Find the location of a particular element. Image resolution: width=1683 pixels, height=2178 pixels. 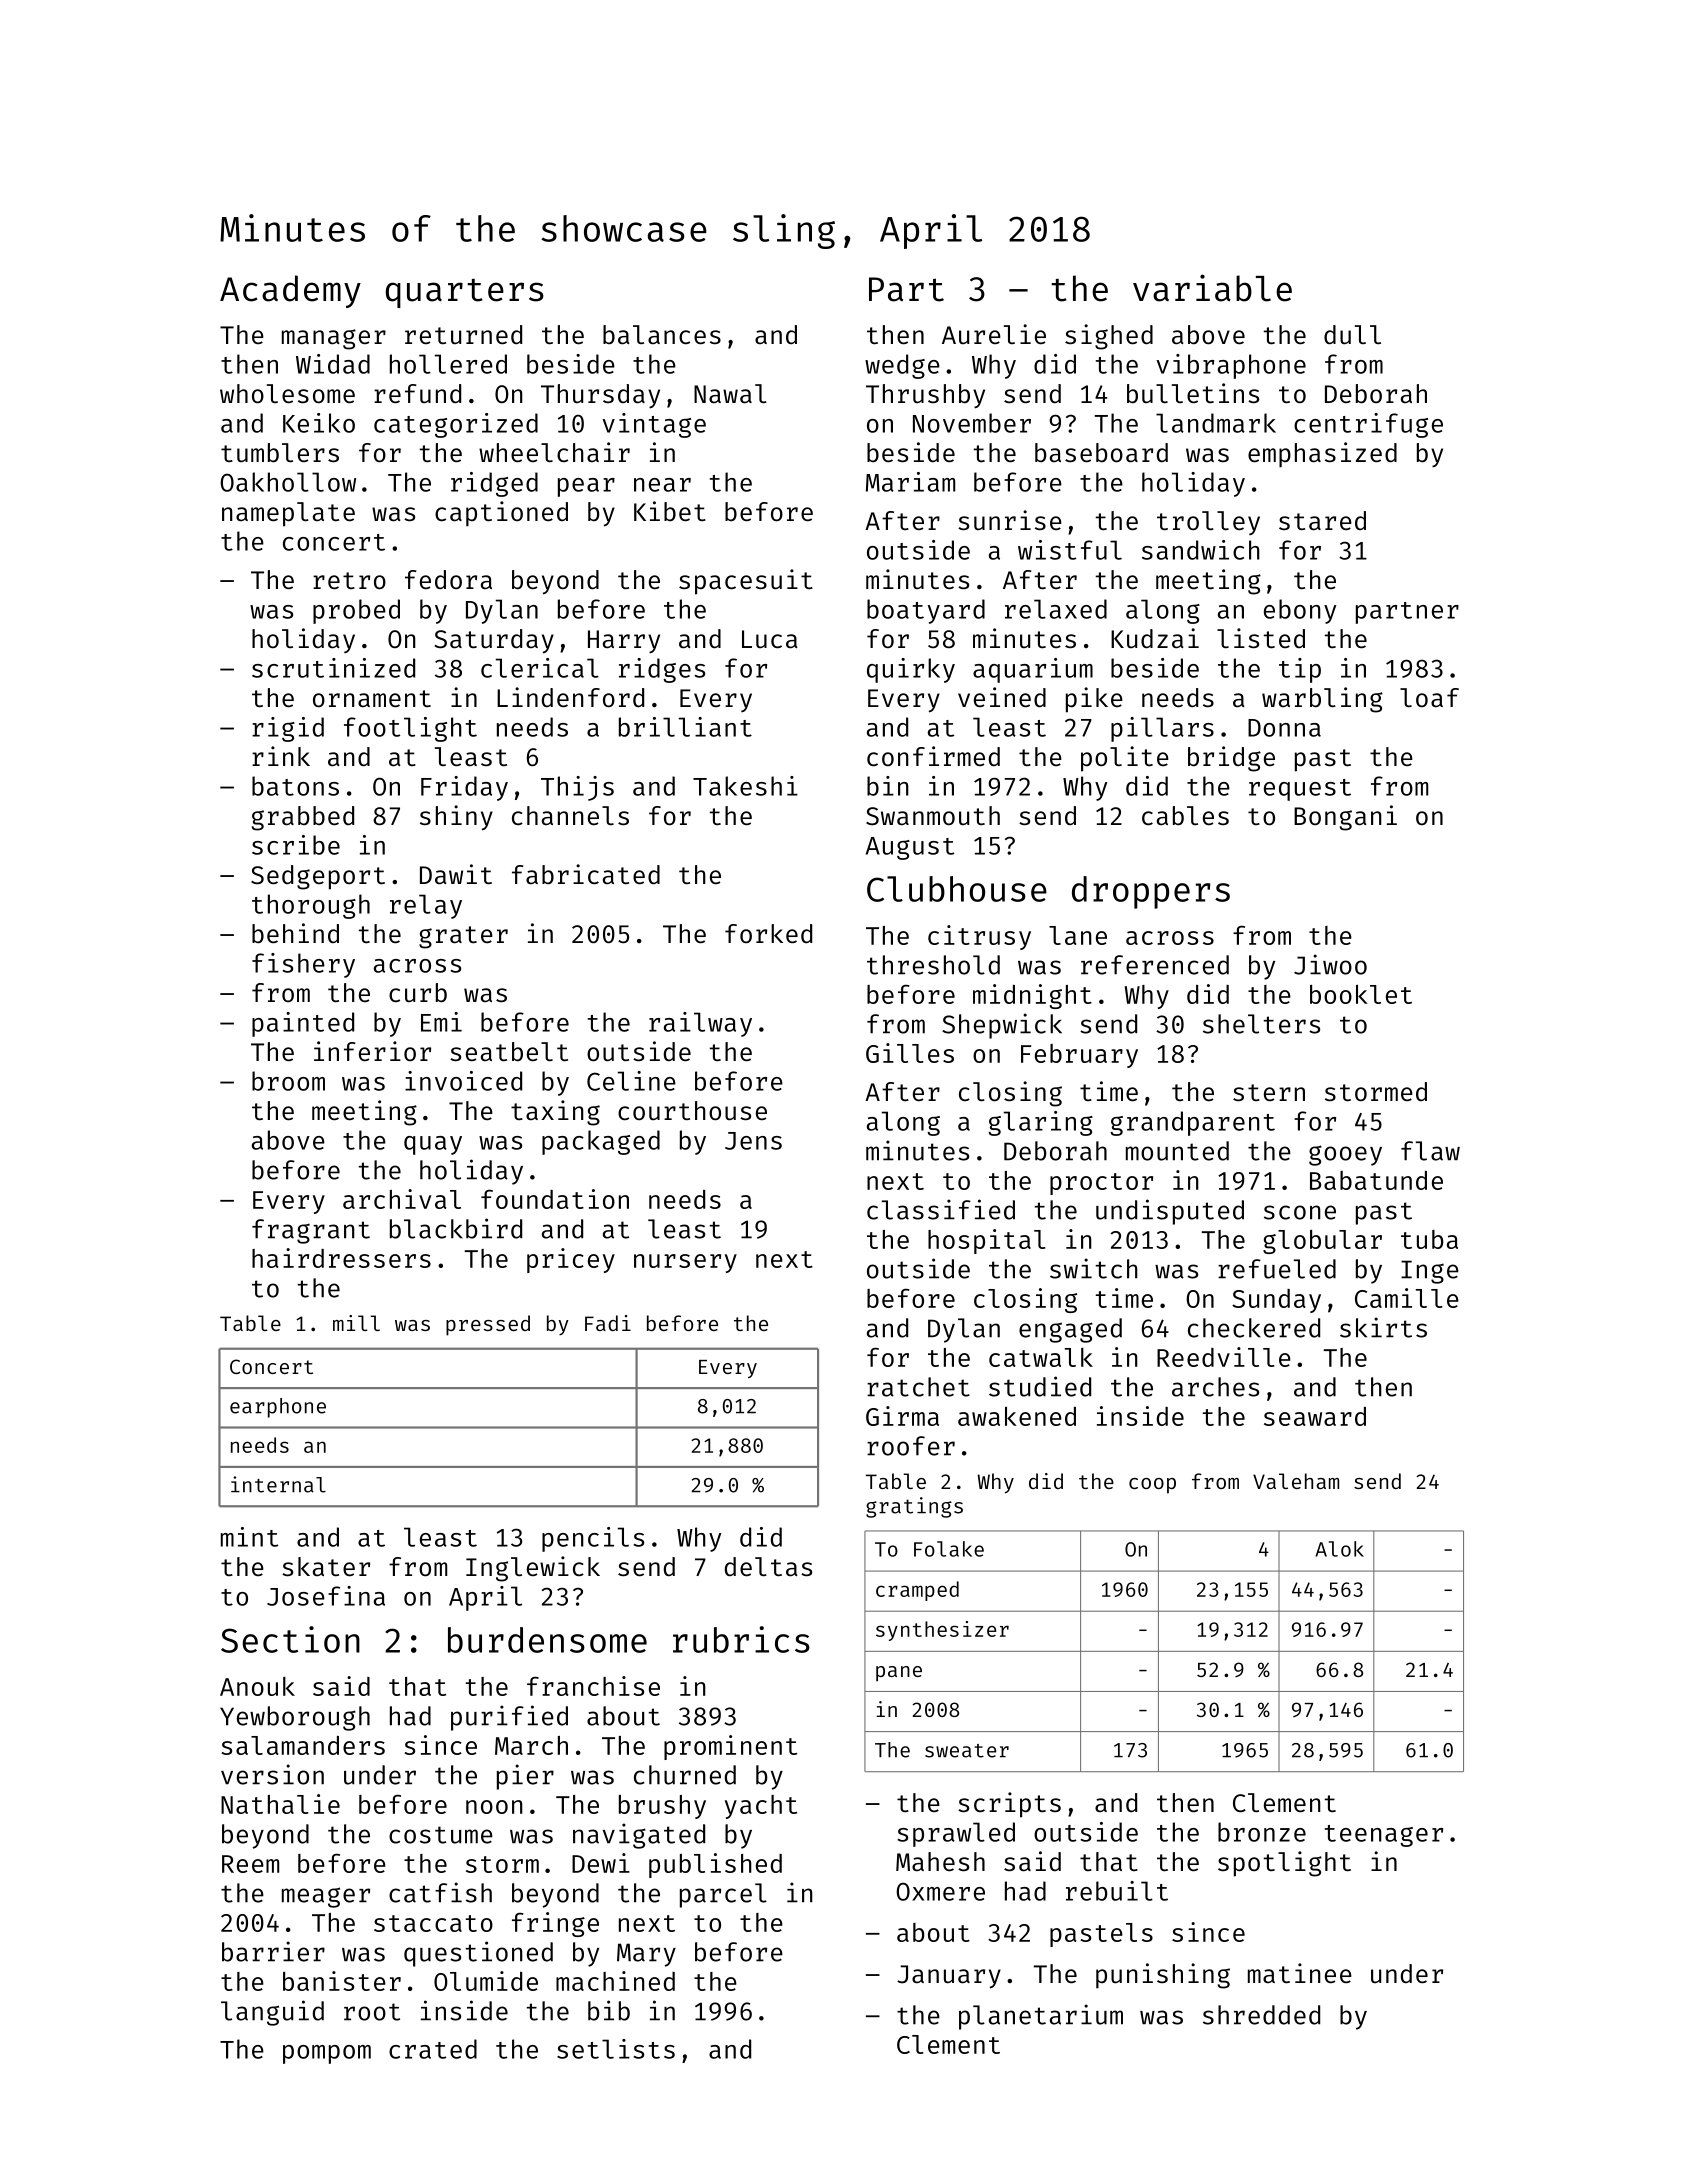

tuba is located at coordinates (1429, 1239).
